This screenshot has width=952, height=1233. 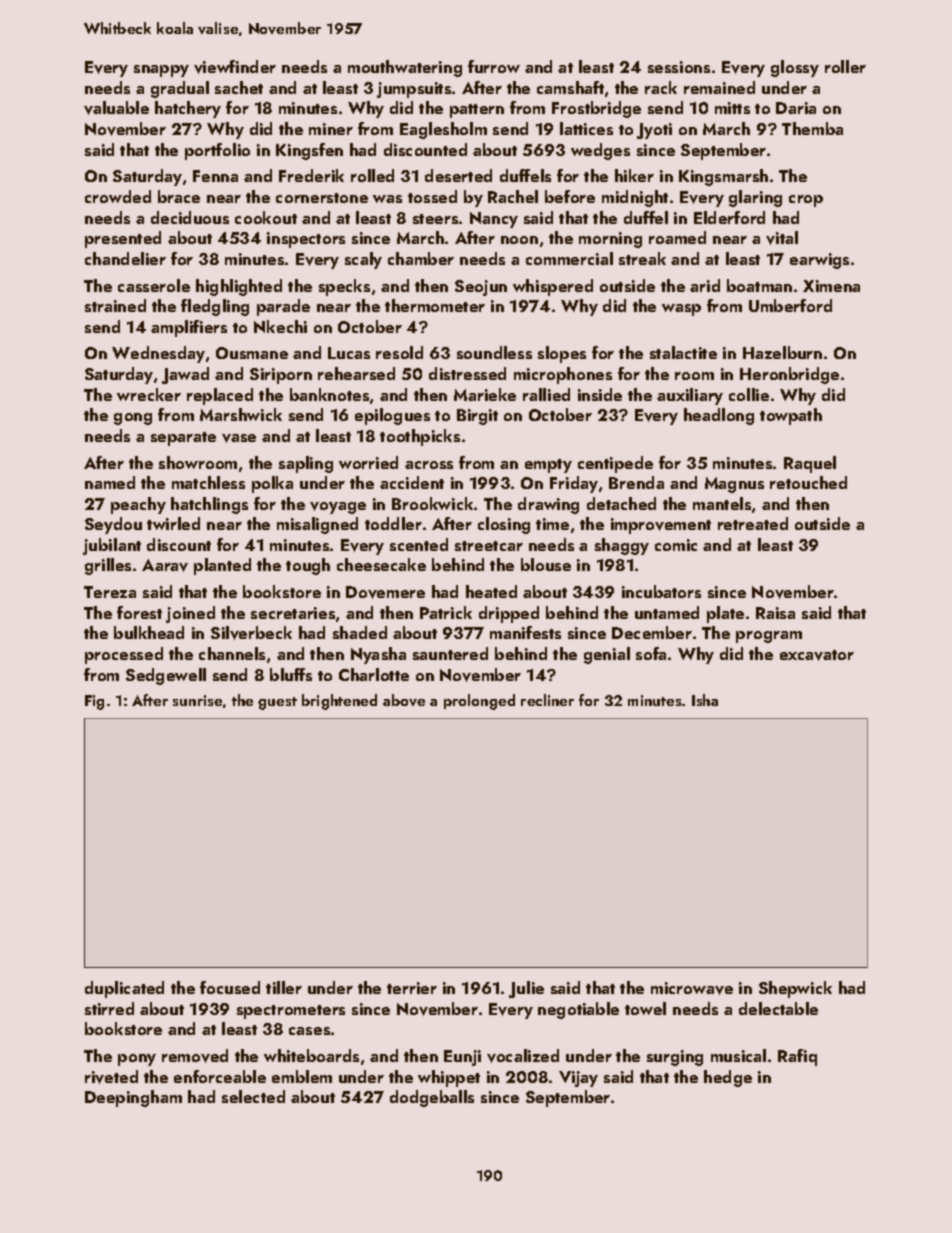 I want to click on duplicated, so click(x=124, y=989).
